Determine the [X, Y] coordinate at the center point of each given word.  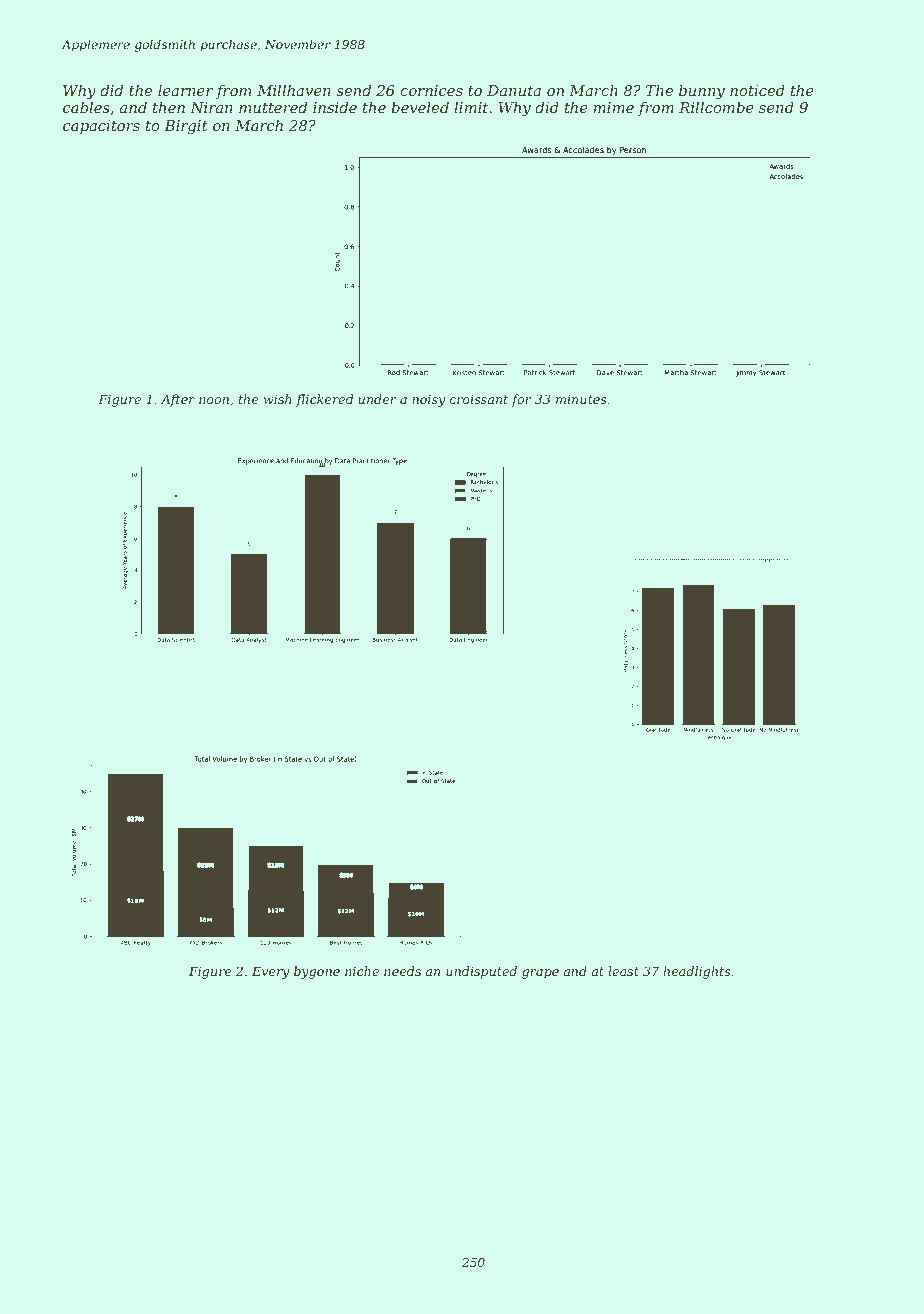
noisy [428, 401]
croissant [479, 399]
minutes [581, 399]
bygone [317, 972]
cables [86, 107]
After [178, 400]
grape [540, 974]
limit [471, 107]
